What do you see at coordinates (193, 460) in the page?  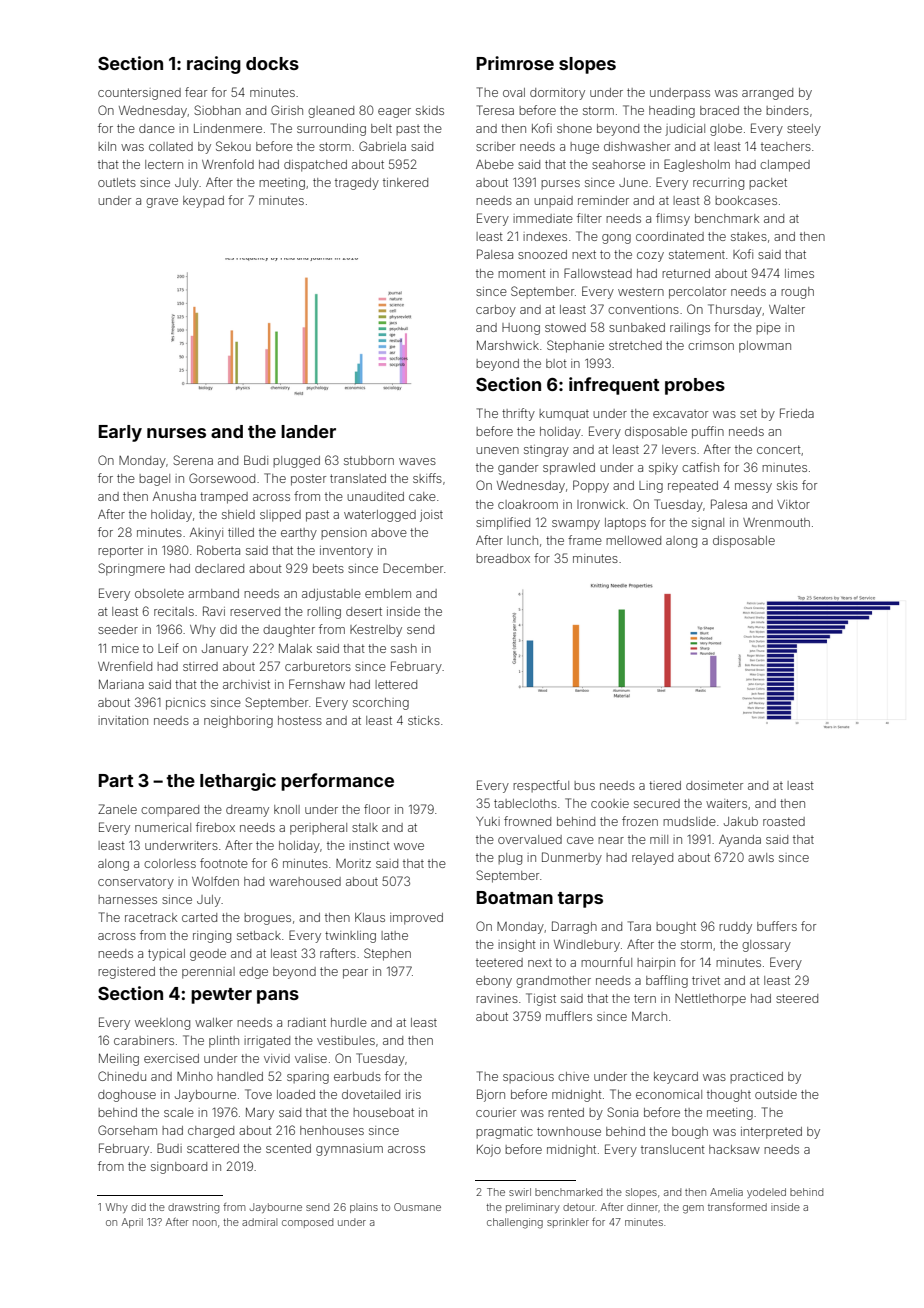 I see `Serena` at bounding box center [193, 460].
